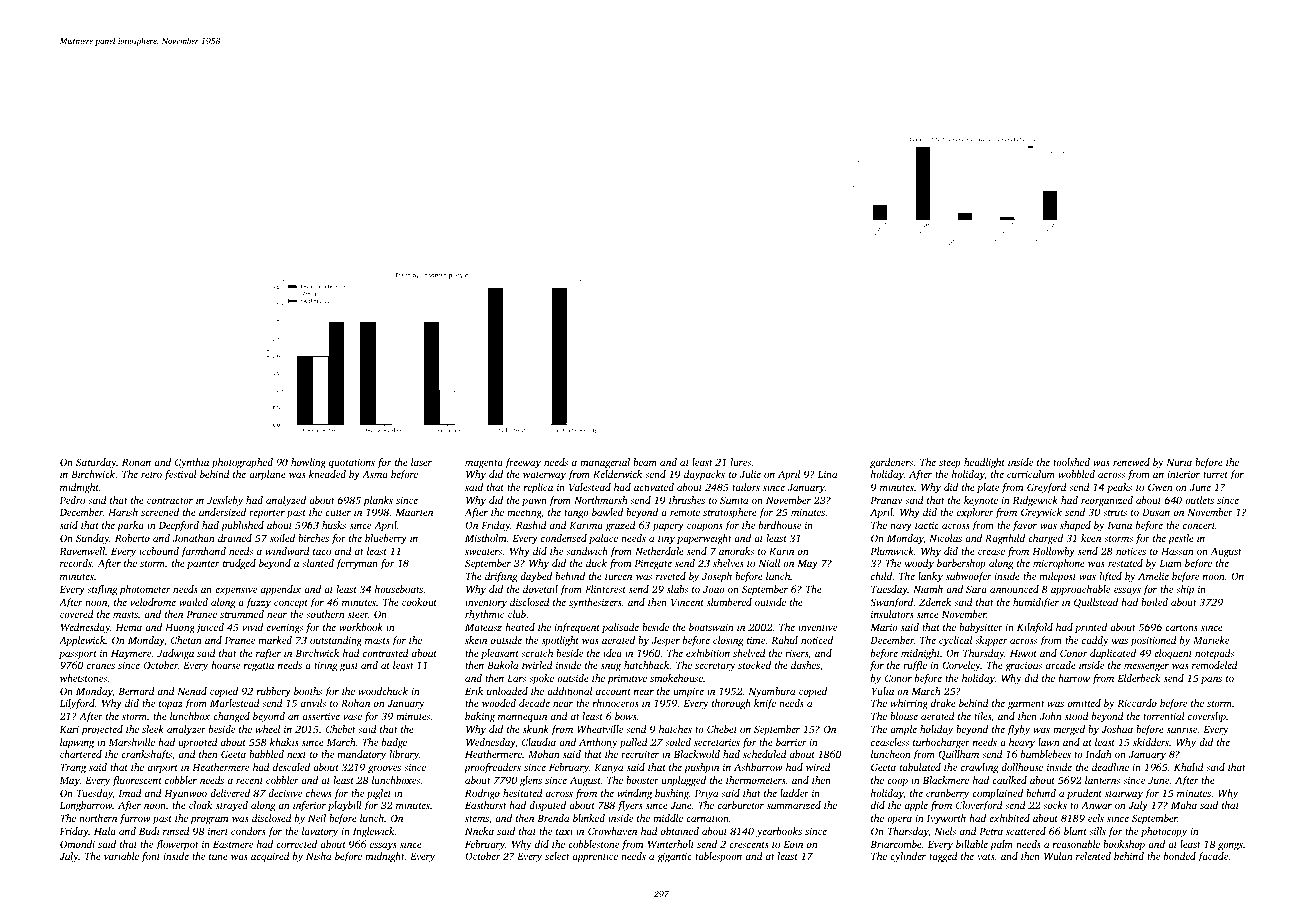 Image resolution: width=1308 pixels, height=924 pixels. What do you see at coordinates (1182, 729) in the screenshot?
I see `sunrise` at bounding box center [1182, 729].
